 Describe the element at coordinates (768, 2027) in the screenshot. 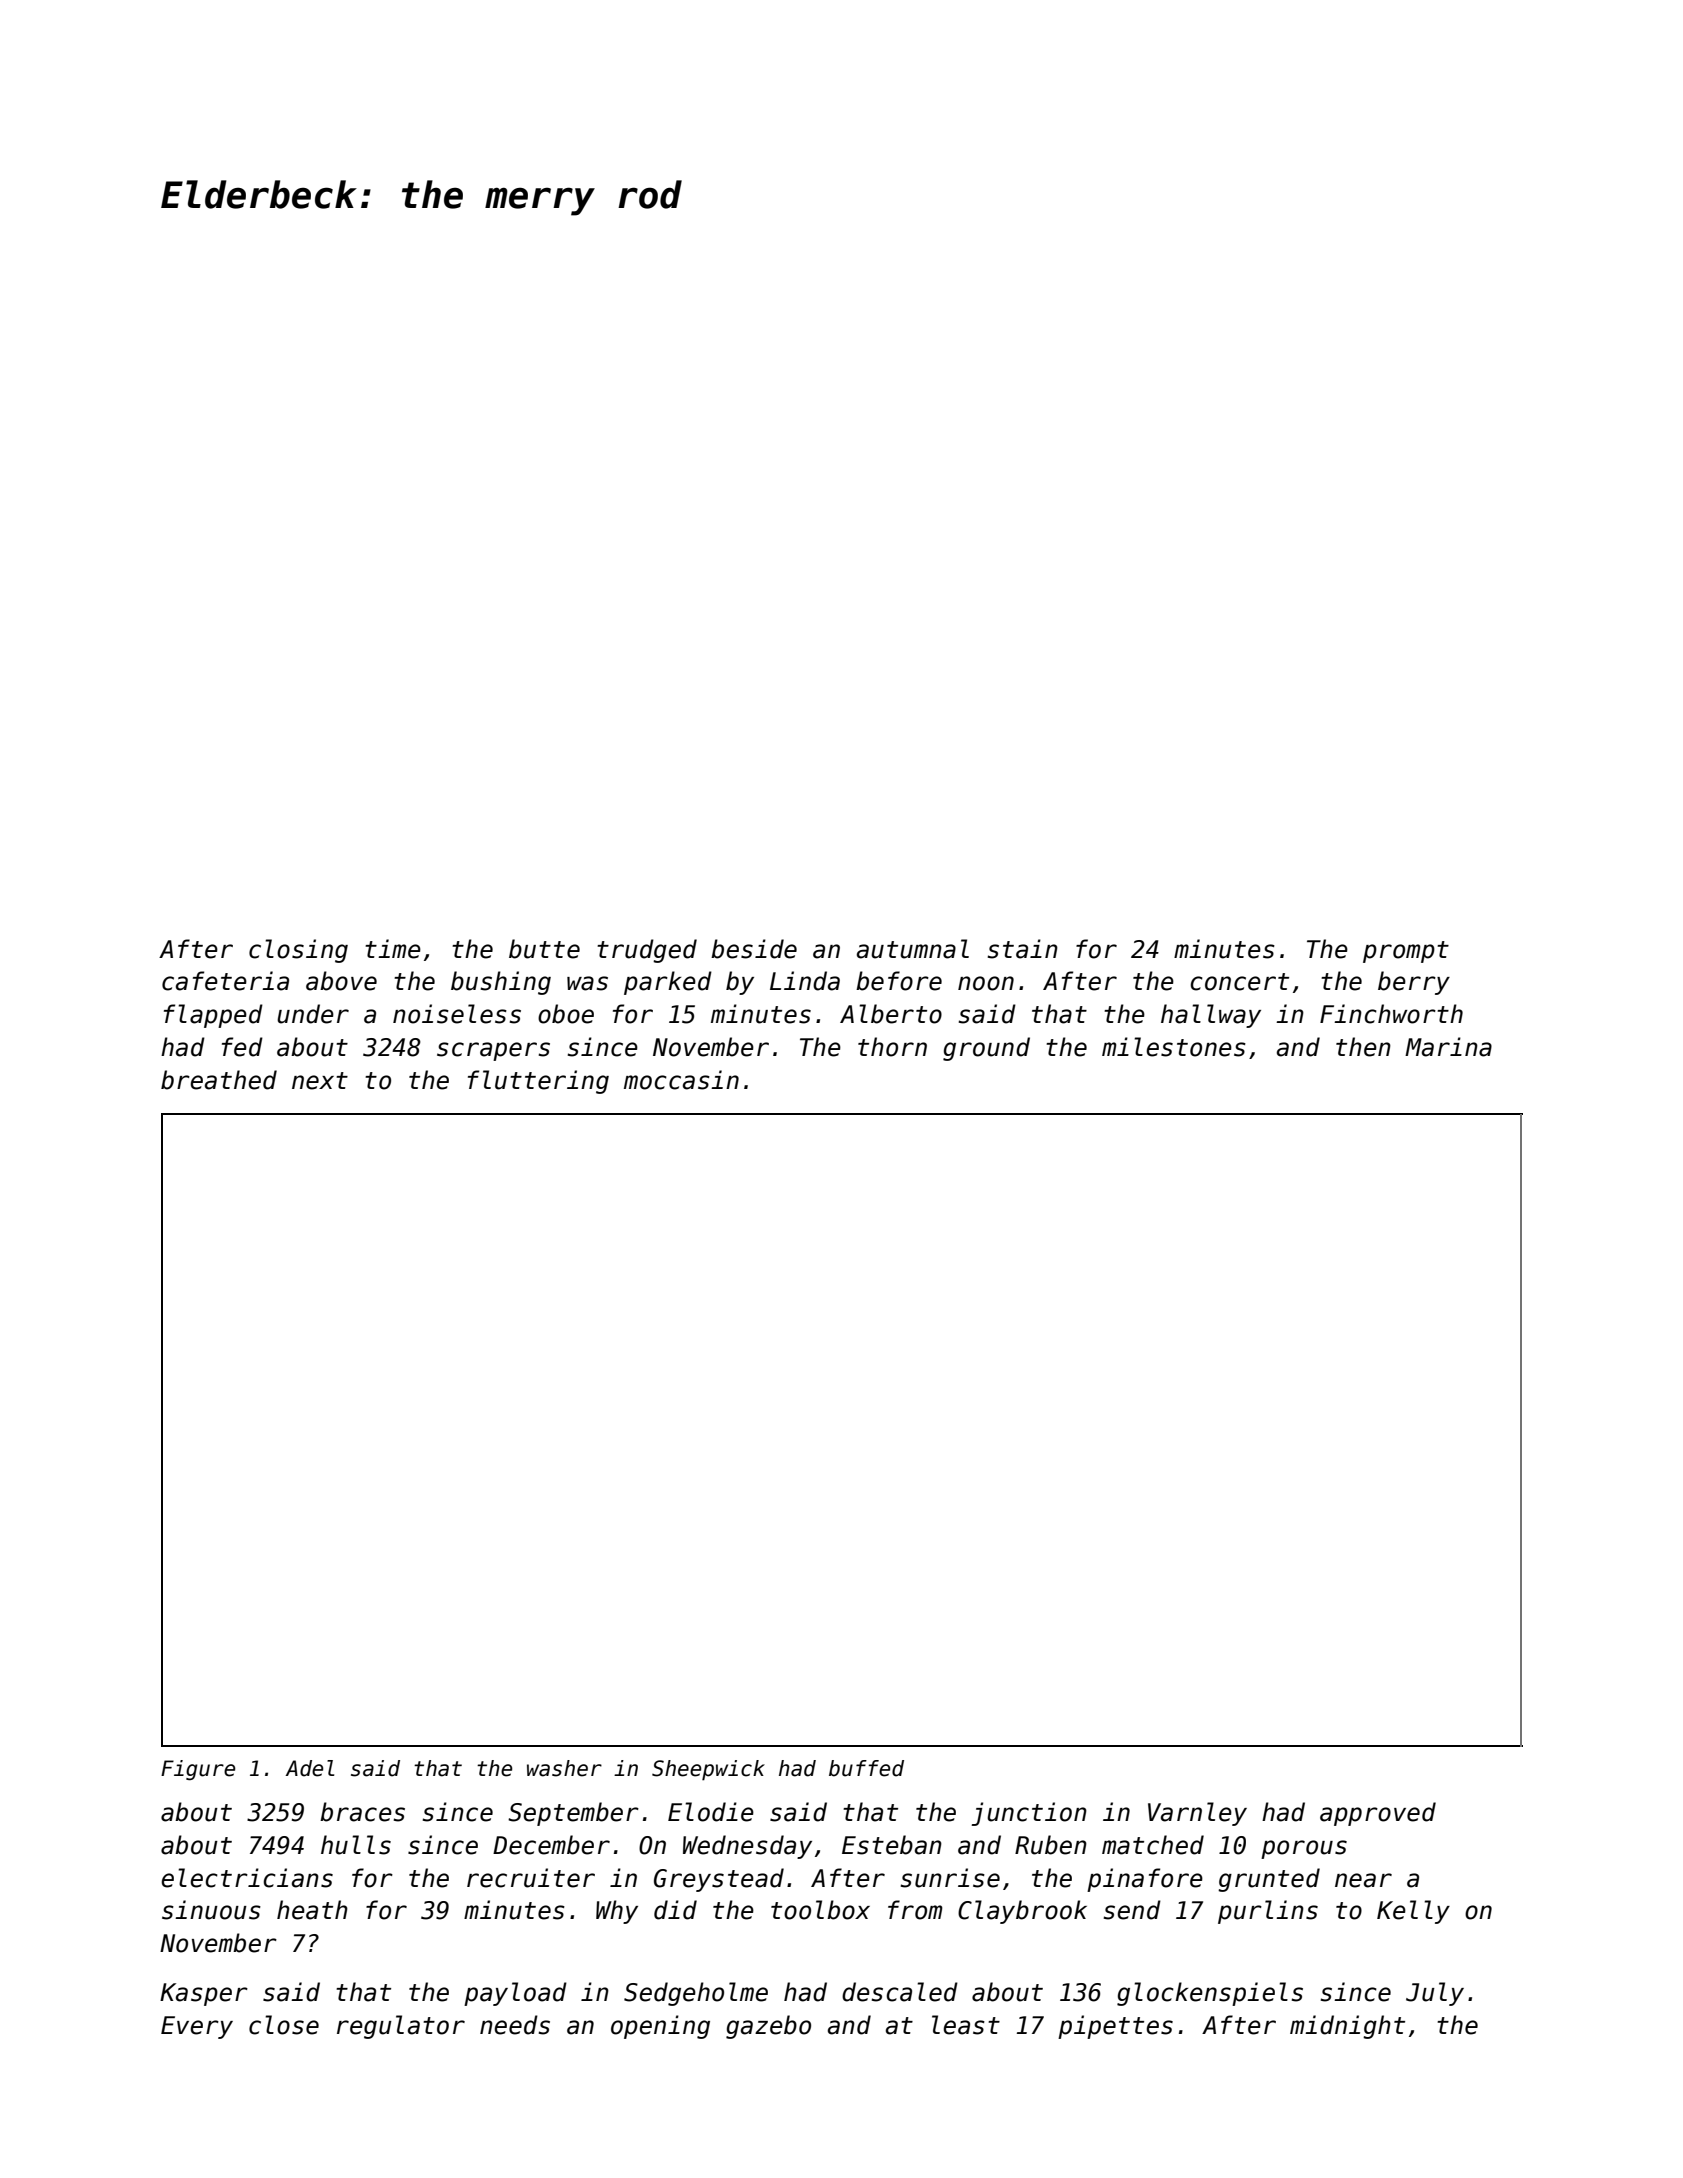

I see `gazebo` at that location.
